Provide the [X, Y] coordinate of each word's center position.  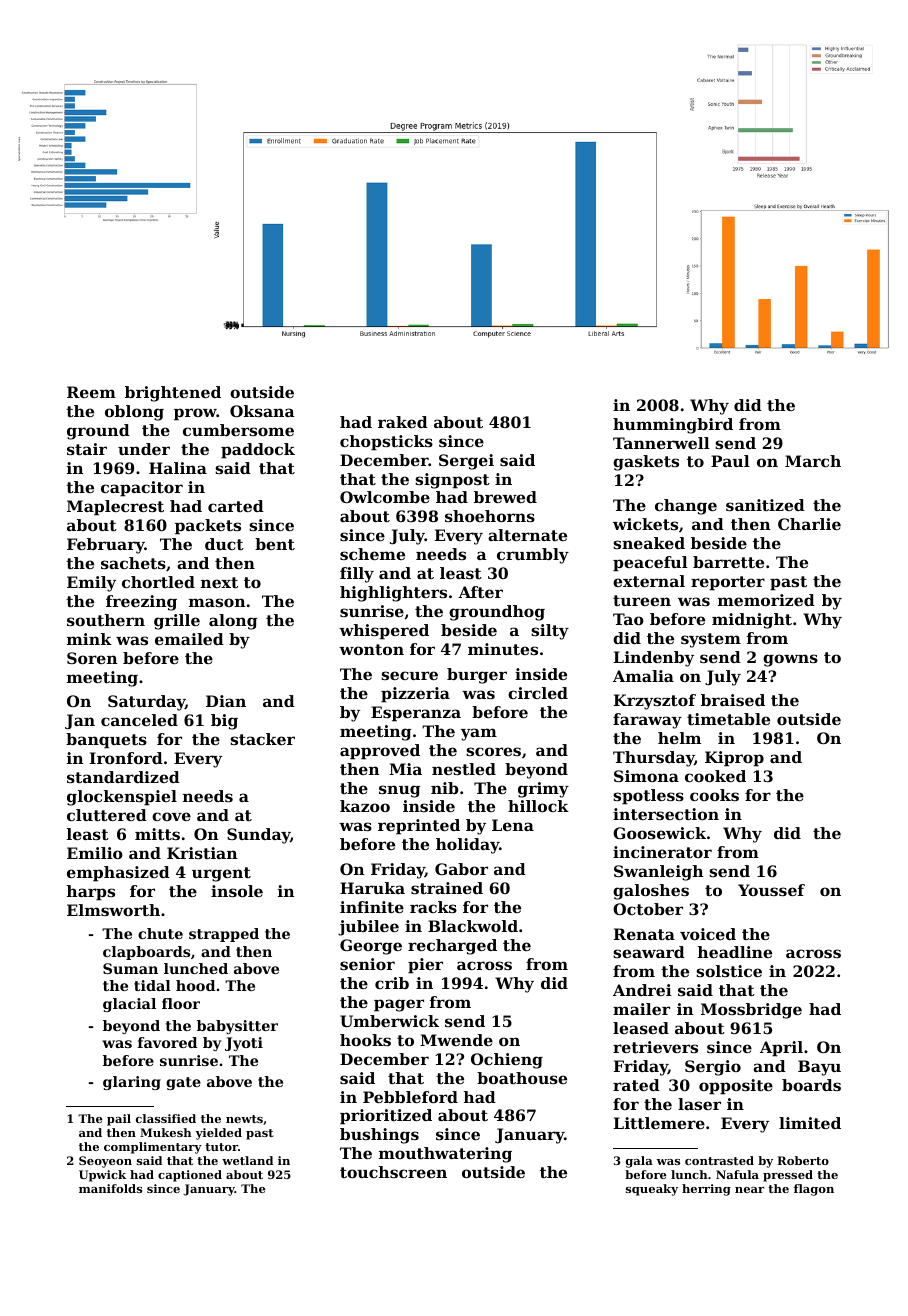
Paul [730, 461]
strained [447, 888]
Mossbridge [751, 1011]
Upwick [102, 1176]
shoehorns [490, 516]
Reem [91, 392]
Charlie [809, 524]
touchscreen [393, 1172]
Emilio [95, 853]
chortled [158, 582]
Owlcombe [385, 497]
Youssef [771, 890]
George [371, 947]
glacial [129, 1005]
